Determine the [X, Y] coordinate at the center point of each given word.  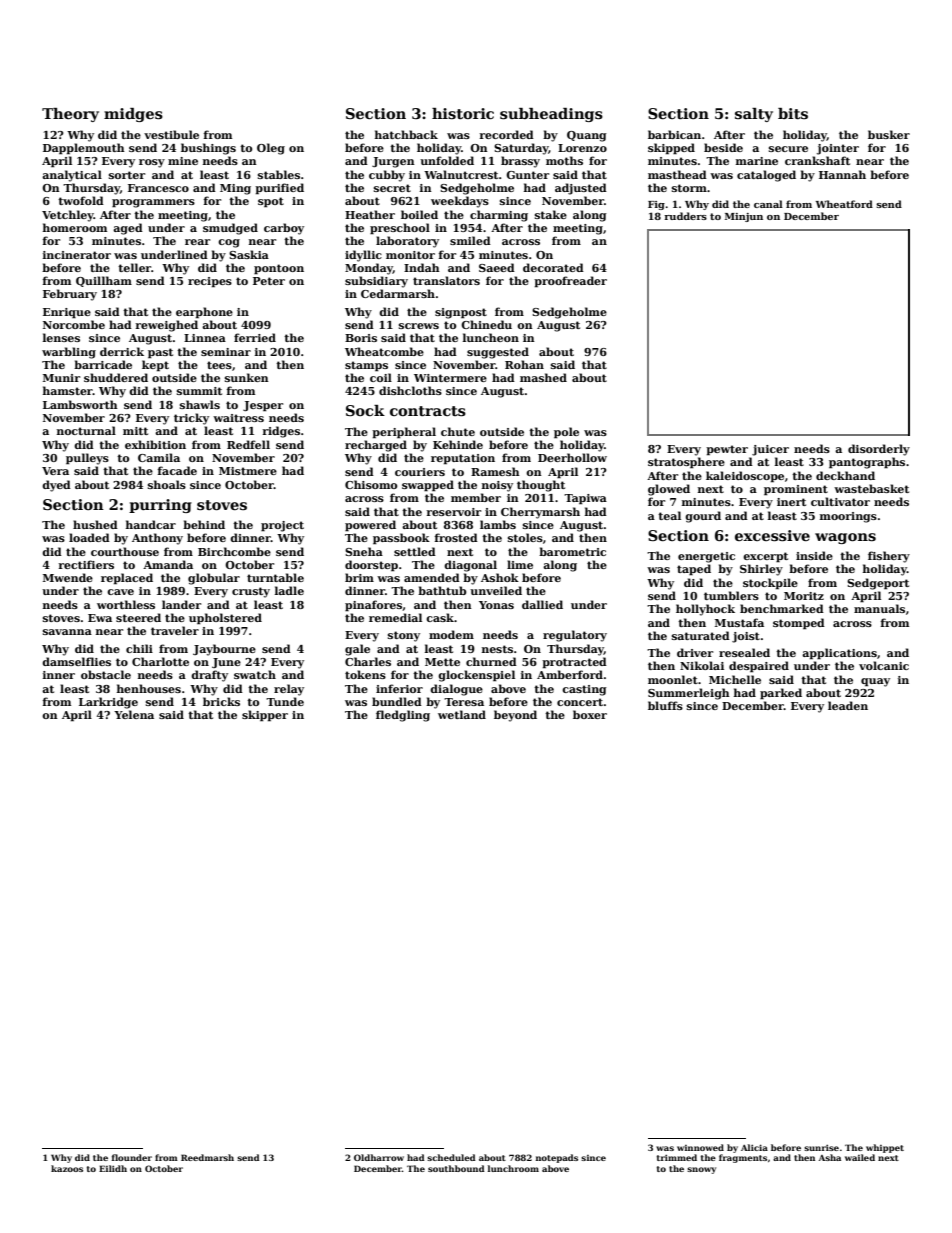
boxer [590, 714]
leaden [848, 705]
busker [889, 134]
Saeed [497, 267]
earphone [204, 313]
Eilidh [113, 1168]
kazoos [67, 1168]
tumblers [731, 595]
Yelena [134, 714]
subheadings [551, 115]
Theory [70, 115]
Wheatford [844, 204]
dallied [542, 604]
